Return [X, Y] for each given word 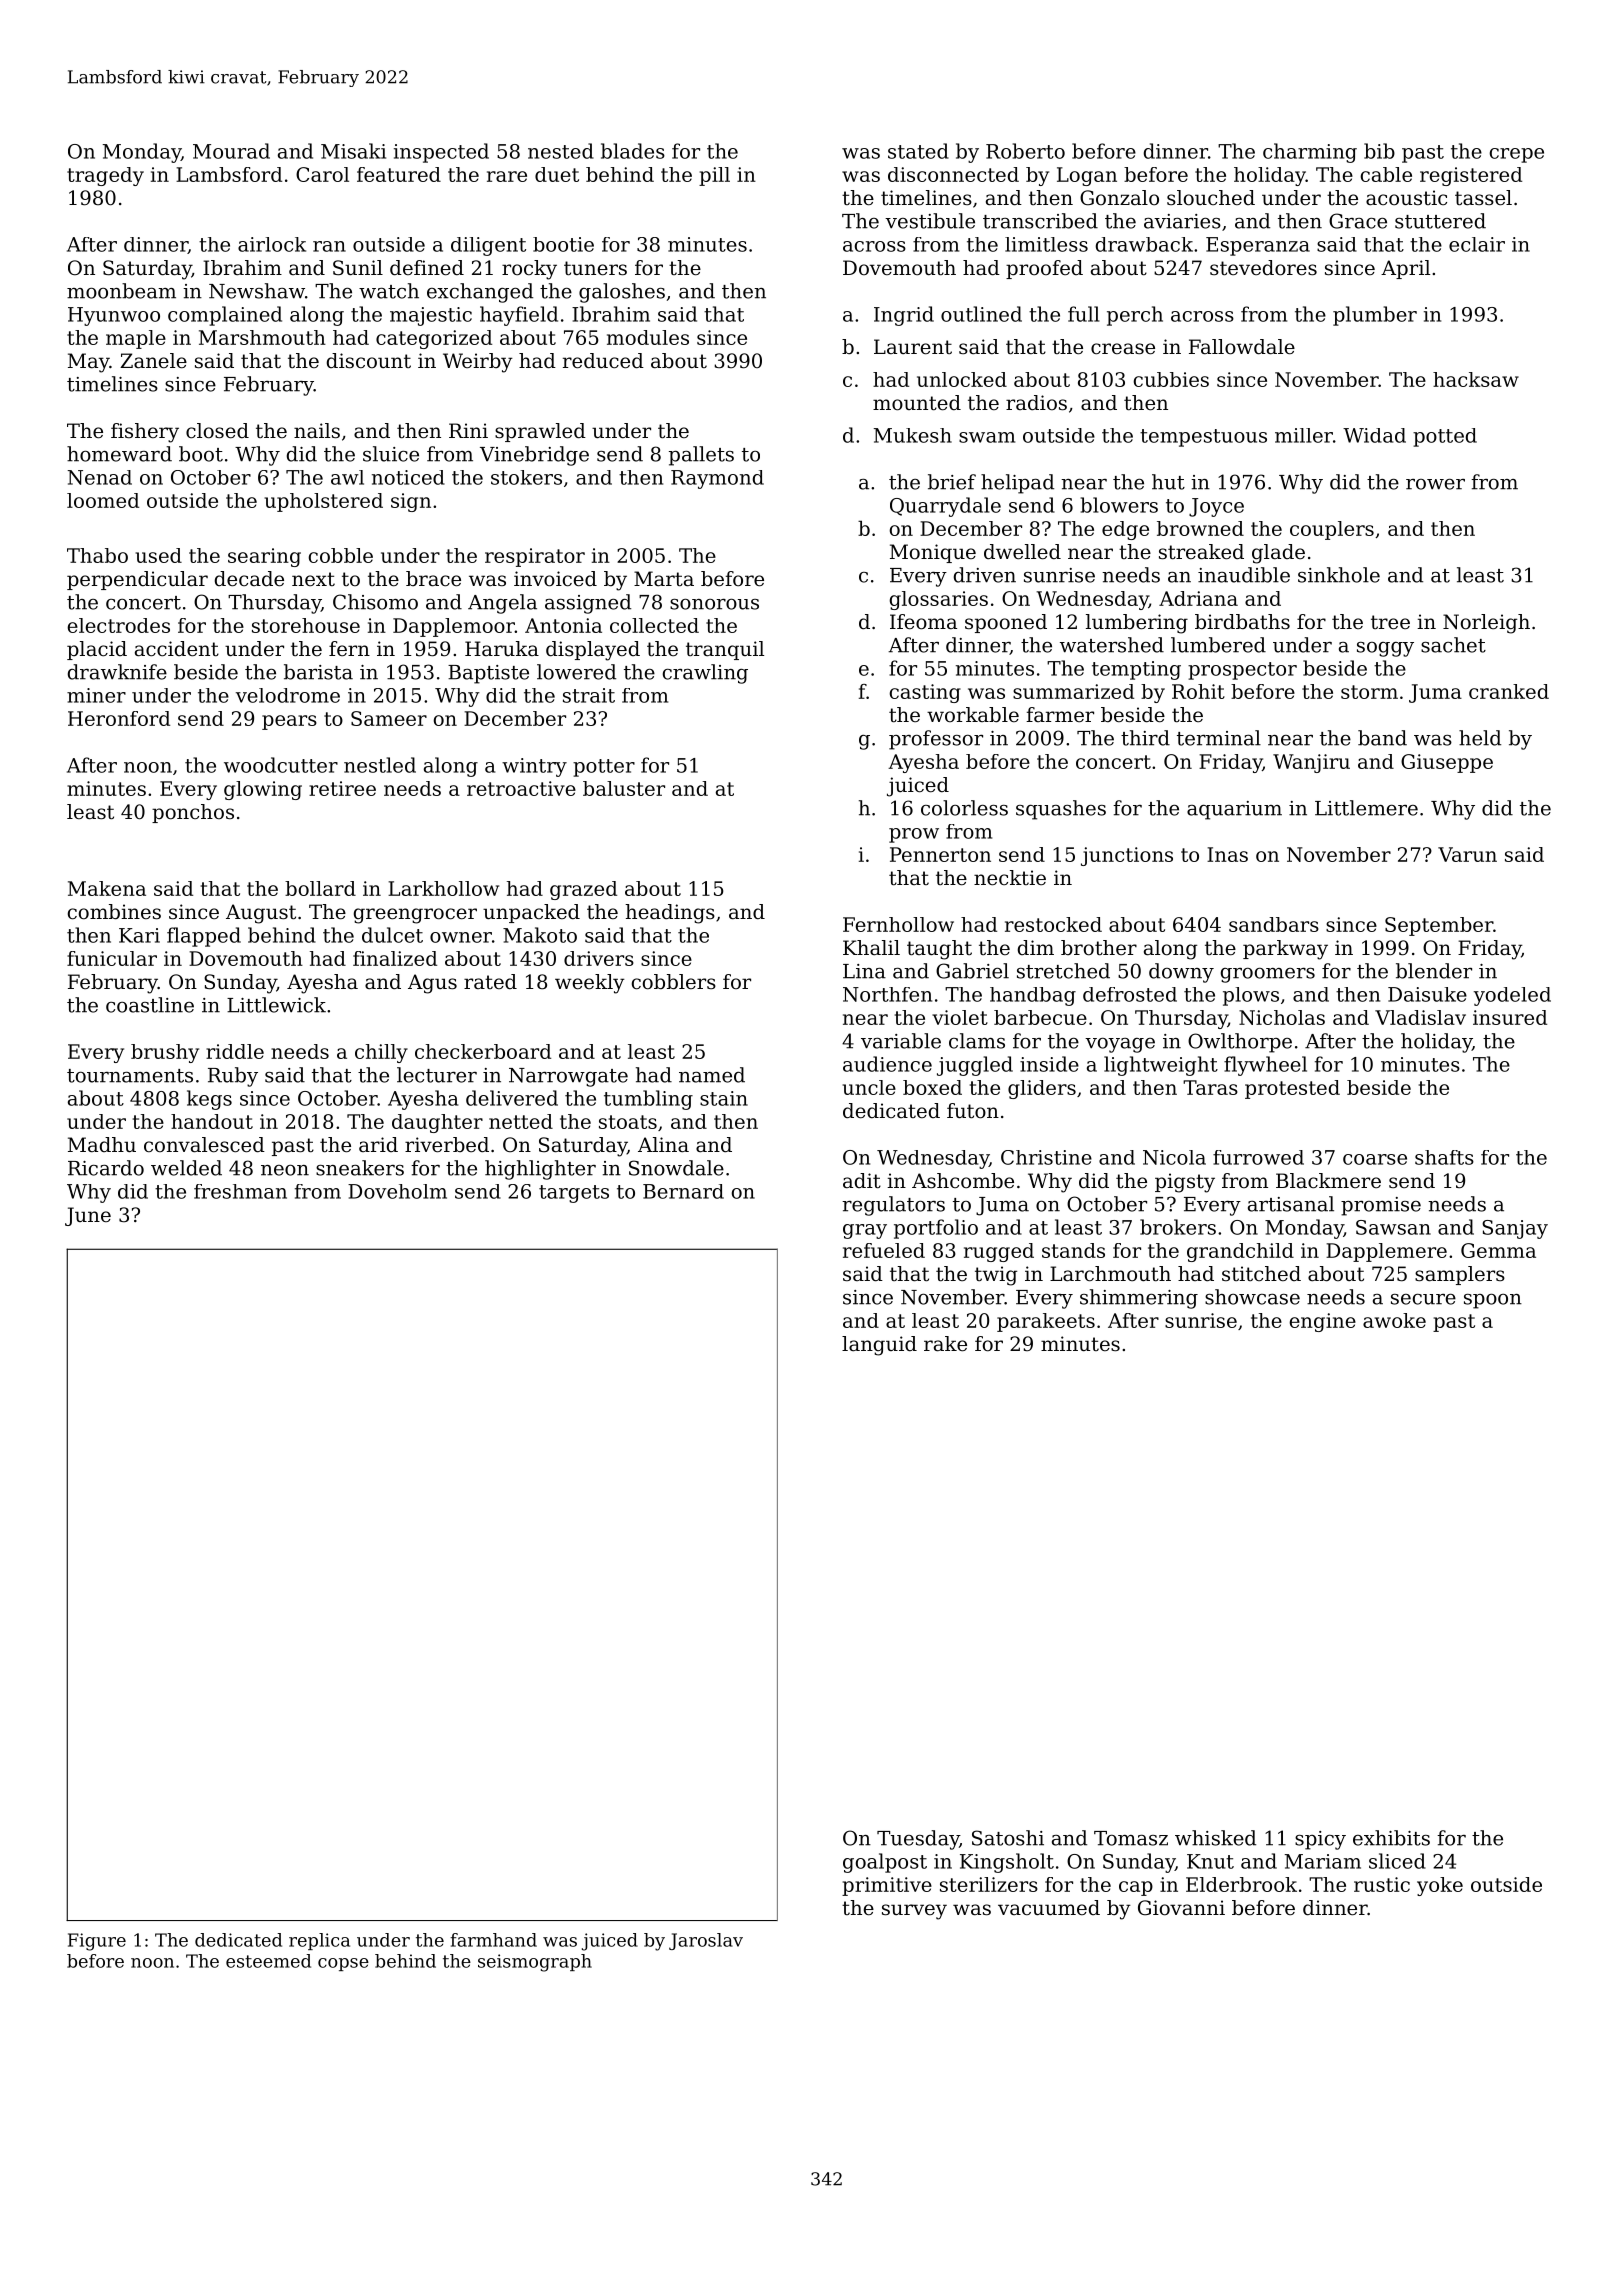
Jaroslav [706, 1941]
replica [319, 1941]
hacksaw [1476, 379]
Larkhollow [443, 888]
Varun [1467, 854]
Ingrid [904, 316]
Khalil [871, 948]
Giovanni [1181, 1908]
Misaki [353, 151]
